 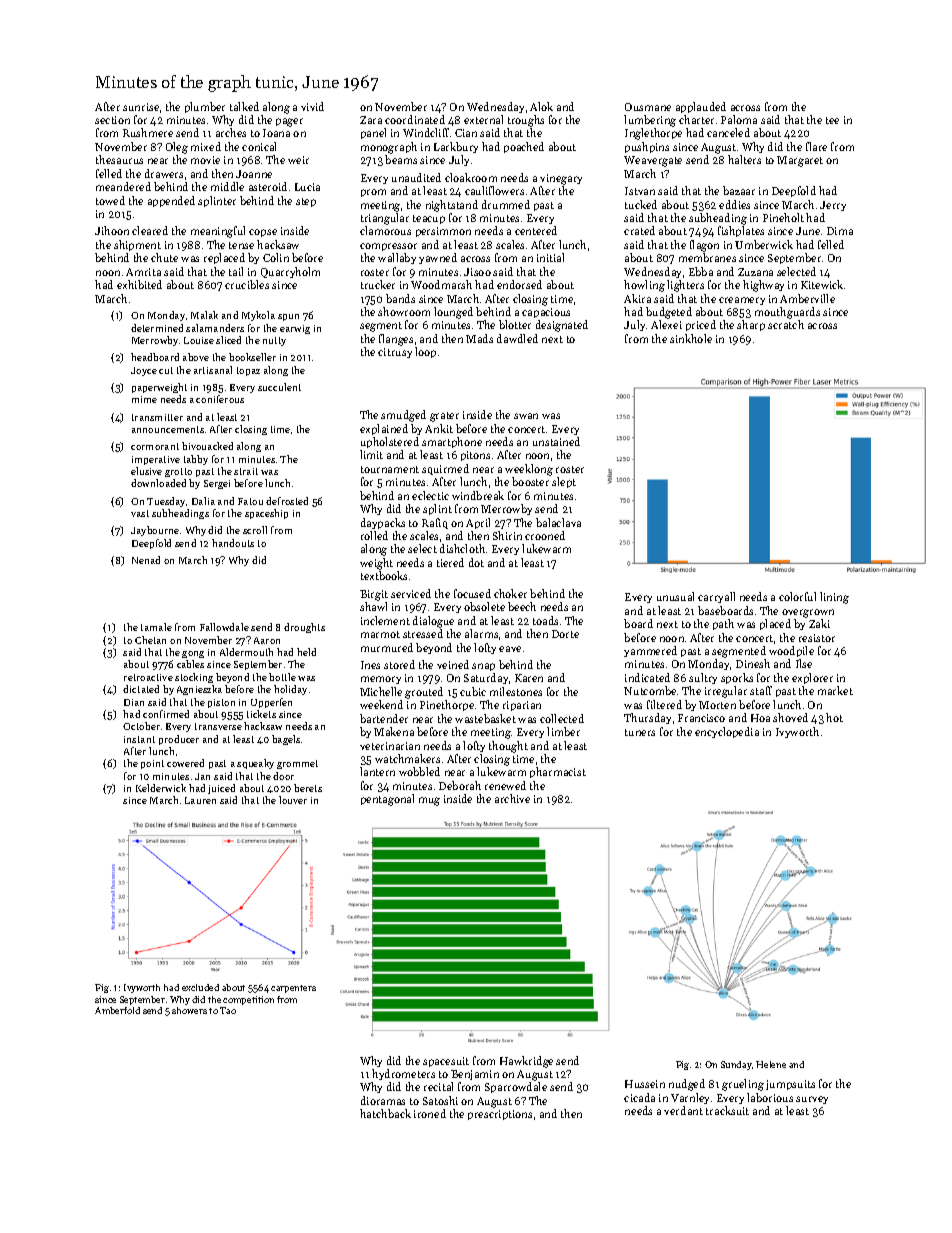 I want to click on mouthguards, so click(x=787, y=313).
